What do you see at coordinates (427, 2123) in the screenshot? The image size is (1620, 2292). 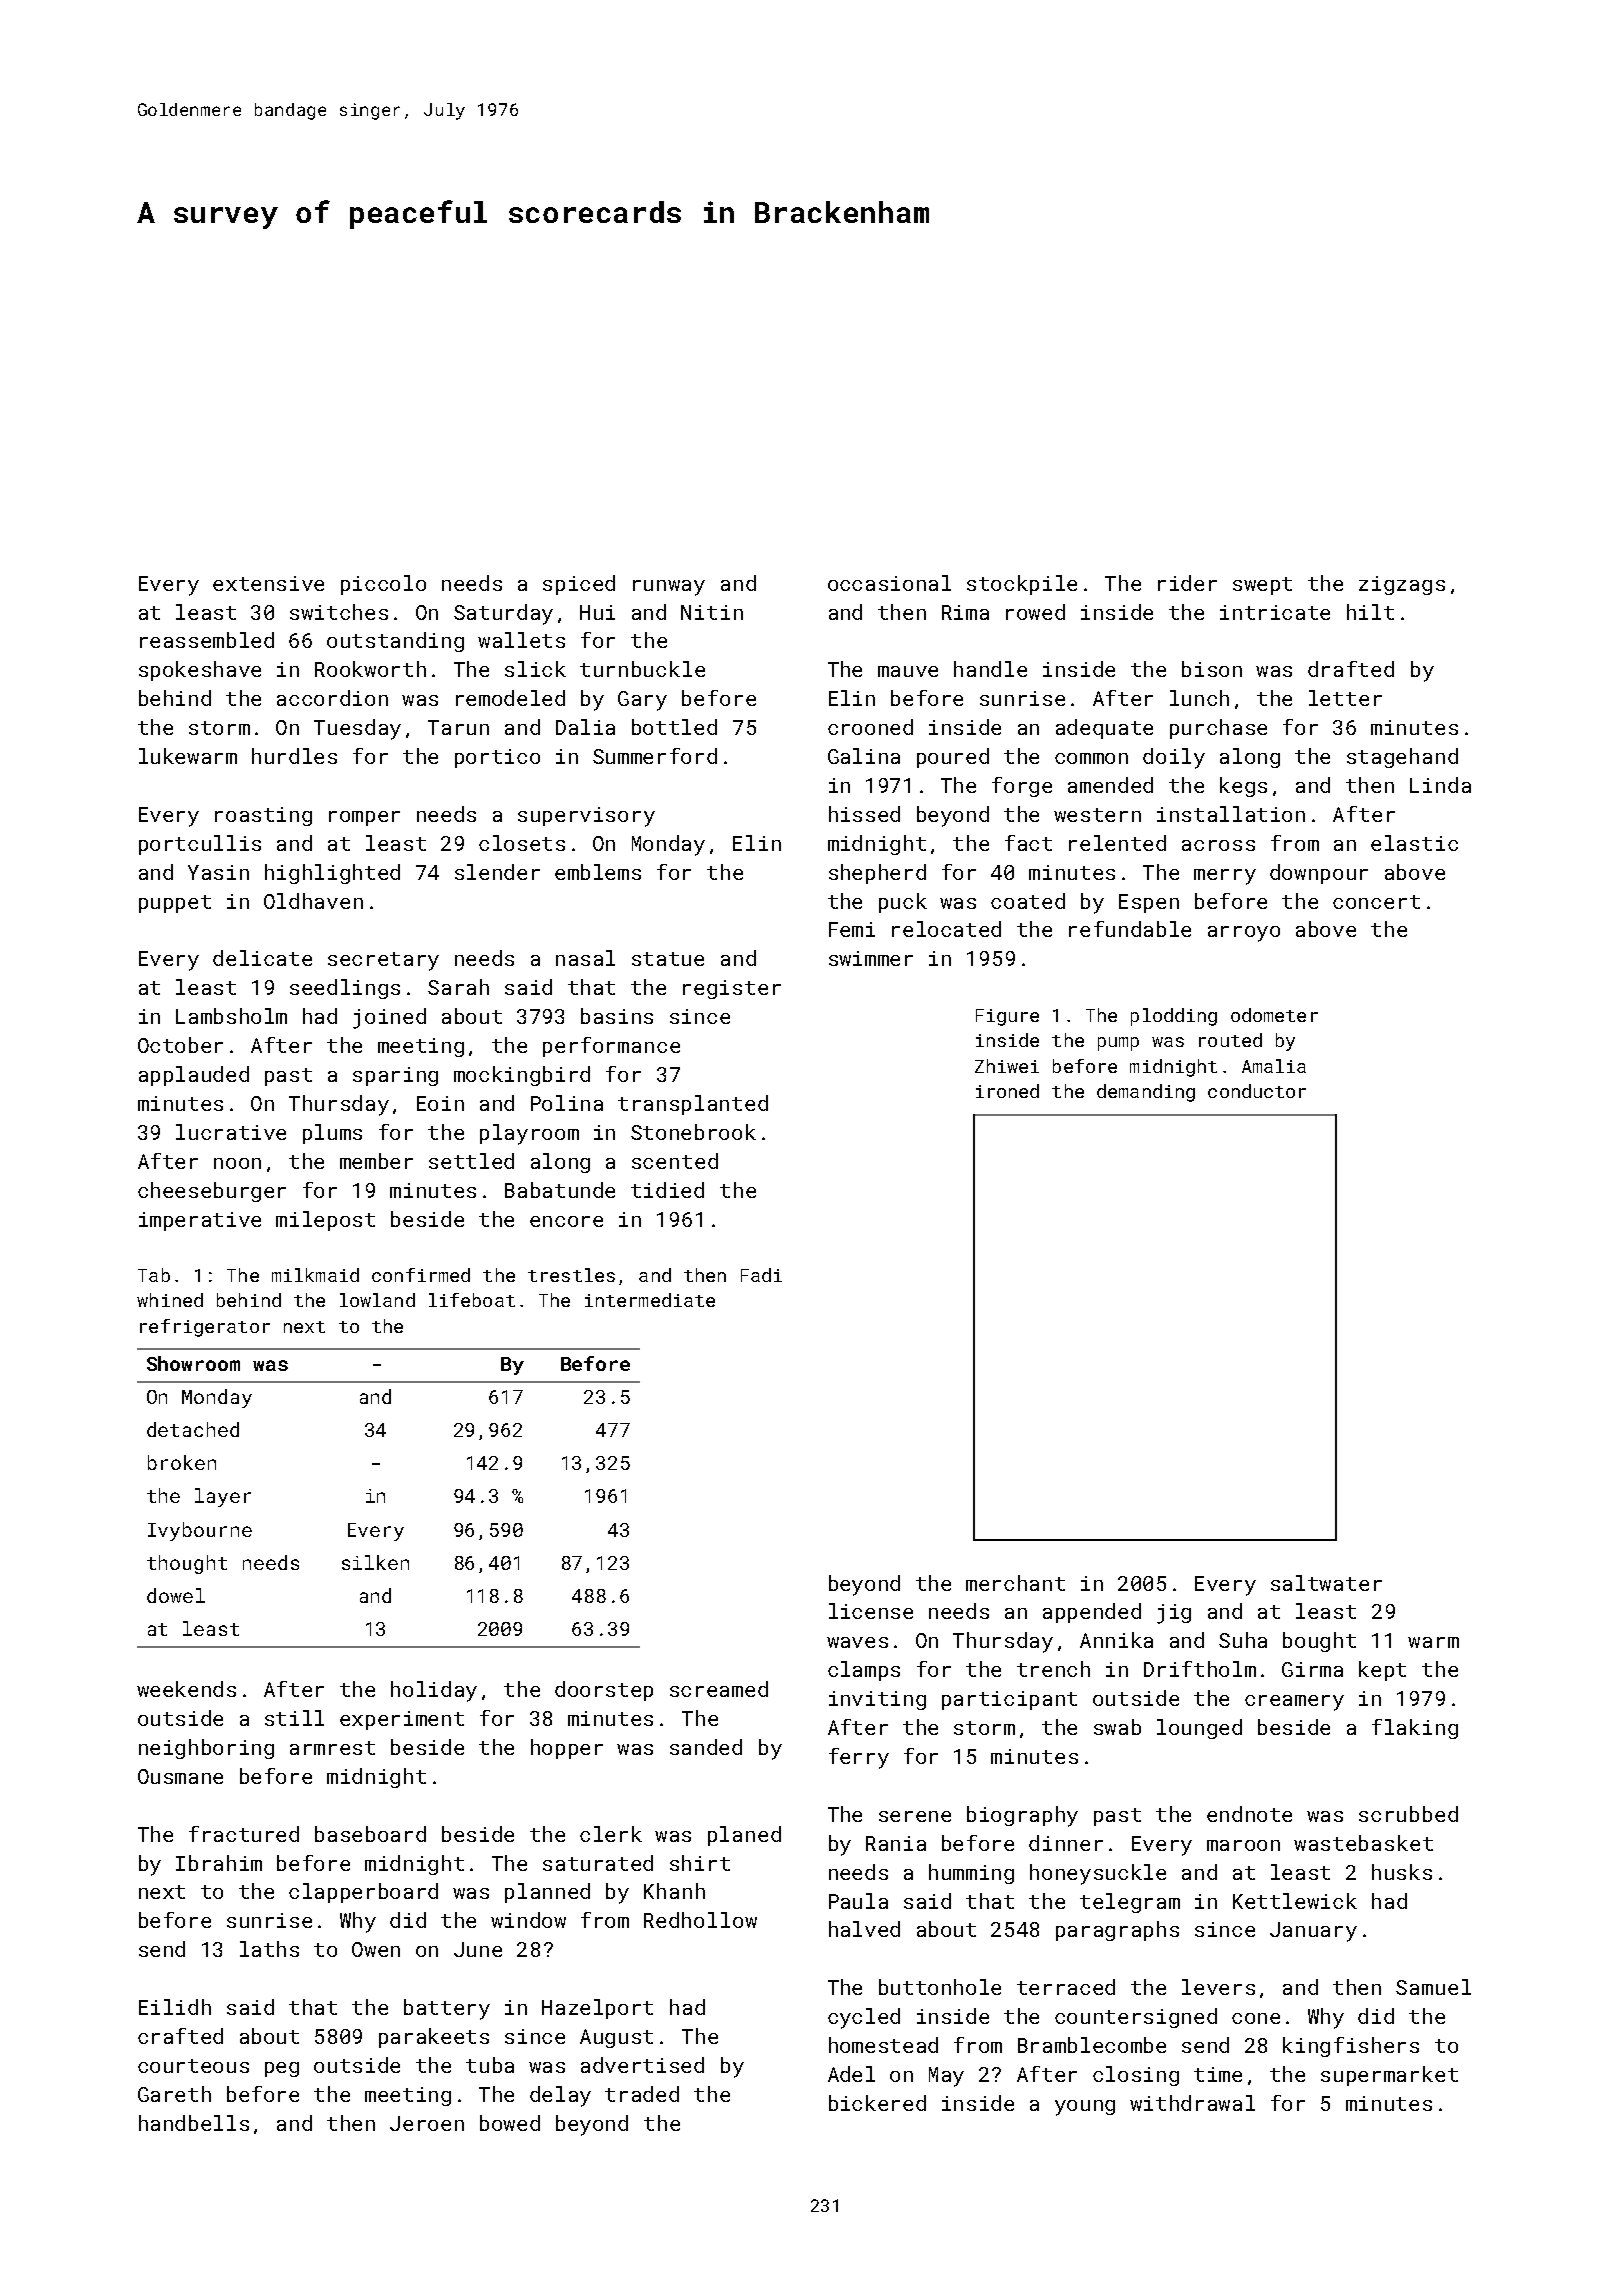 I see `Jeroen` at bounding box center [427, 2123].
